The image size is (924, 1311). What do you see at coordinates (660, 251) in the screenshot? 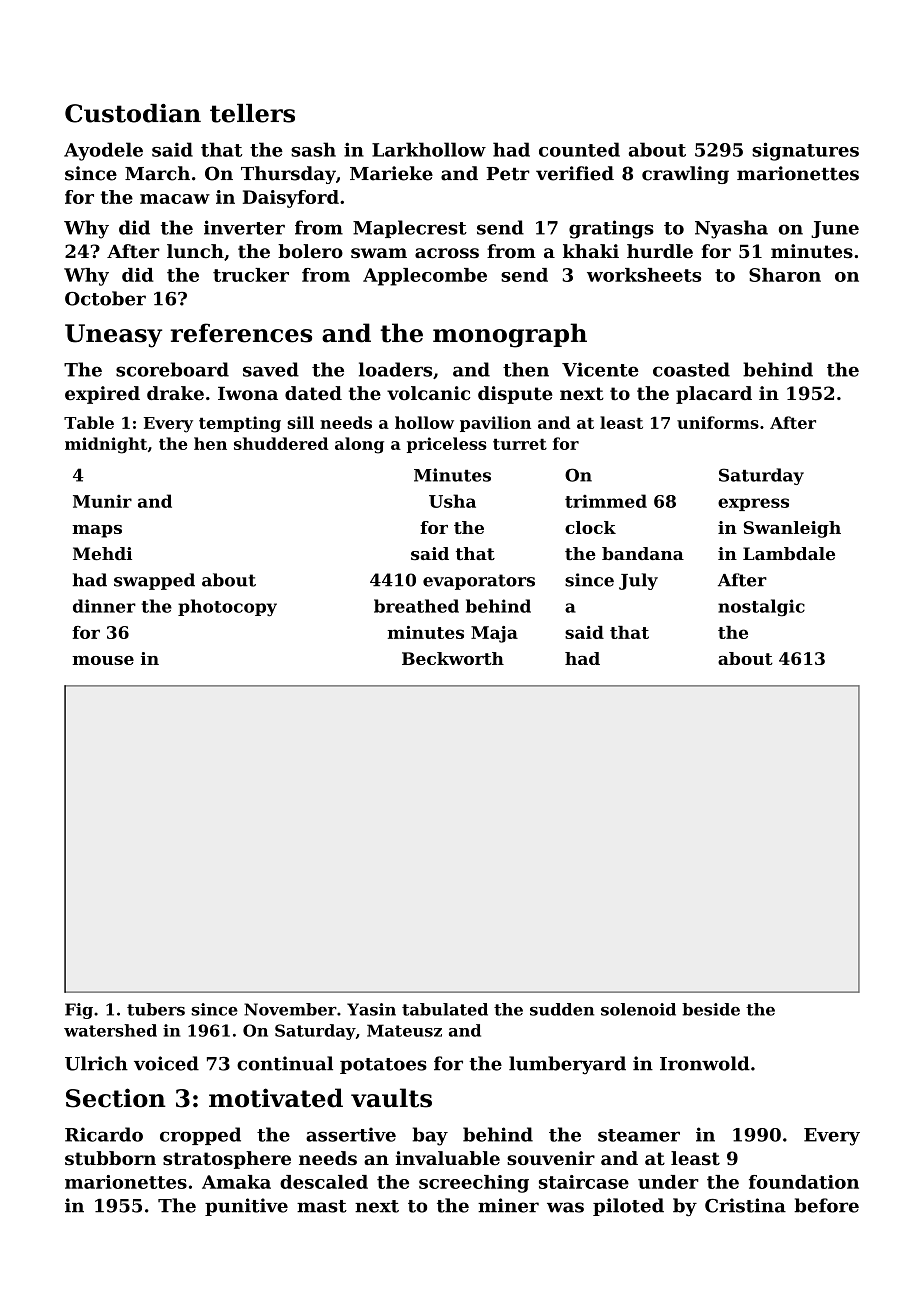
I see `hurdle` at bounding box center [660, 251].
